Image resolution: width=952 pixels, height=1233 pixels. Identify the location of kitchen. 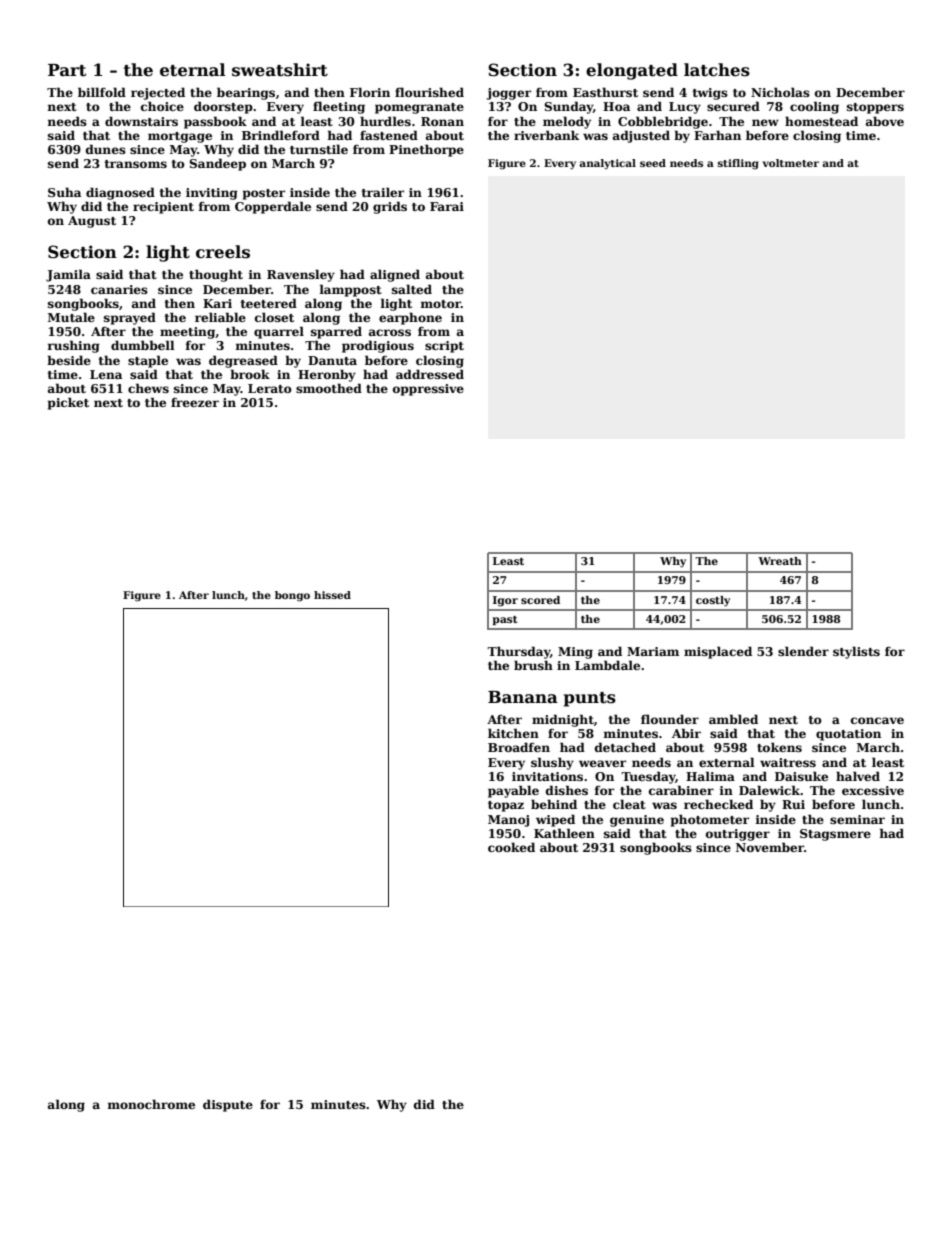
(513, 733).
